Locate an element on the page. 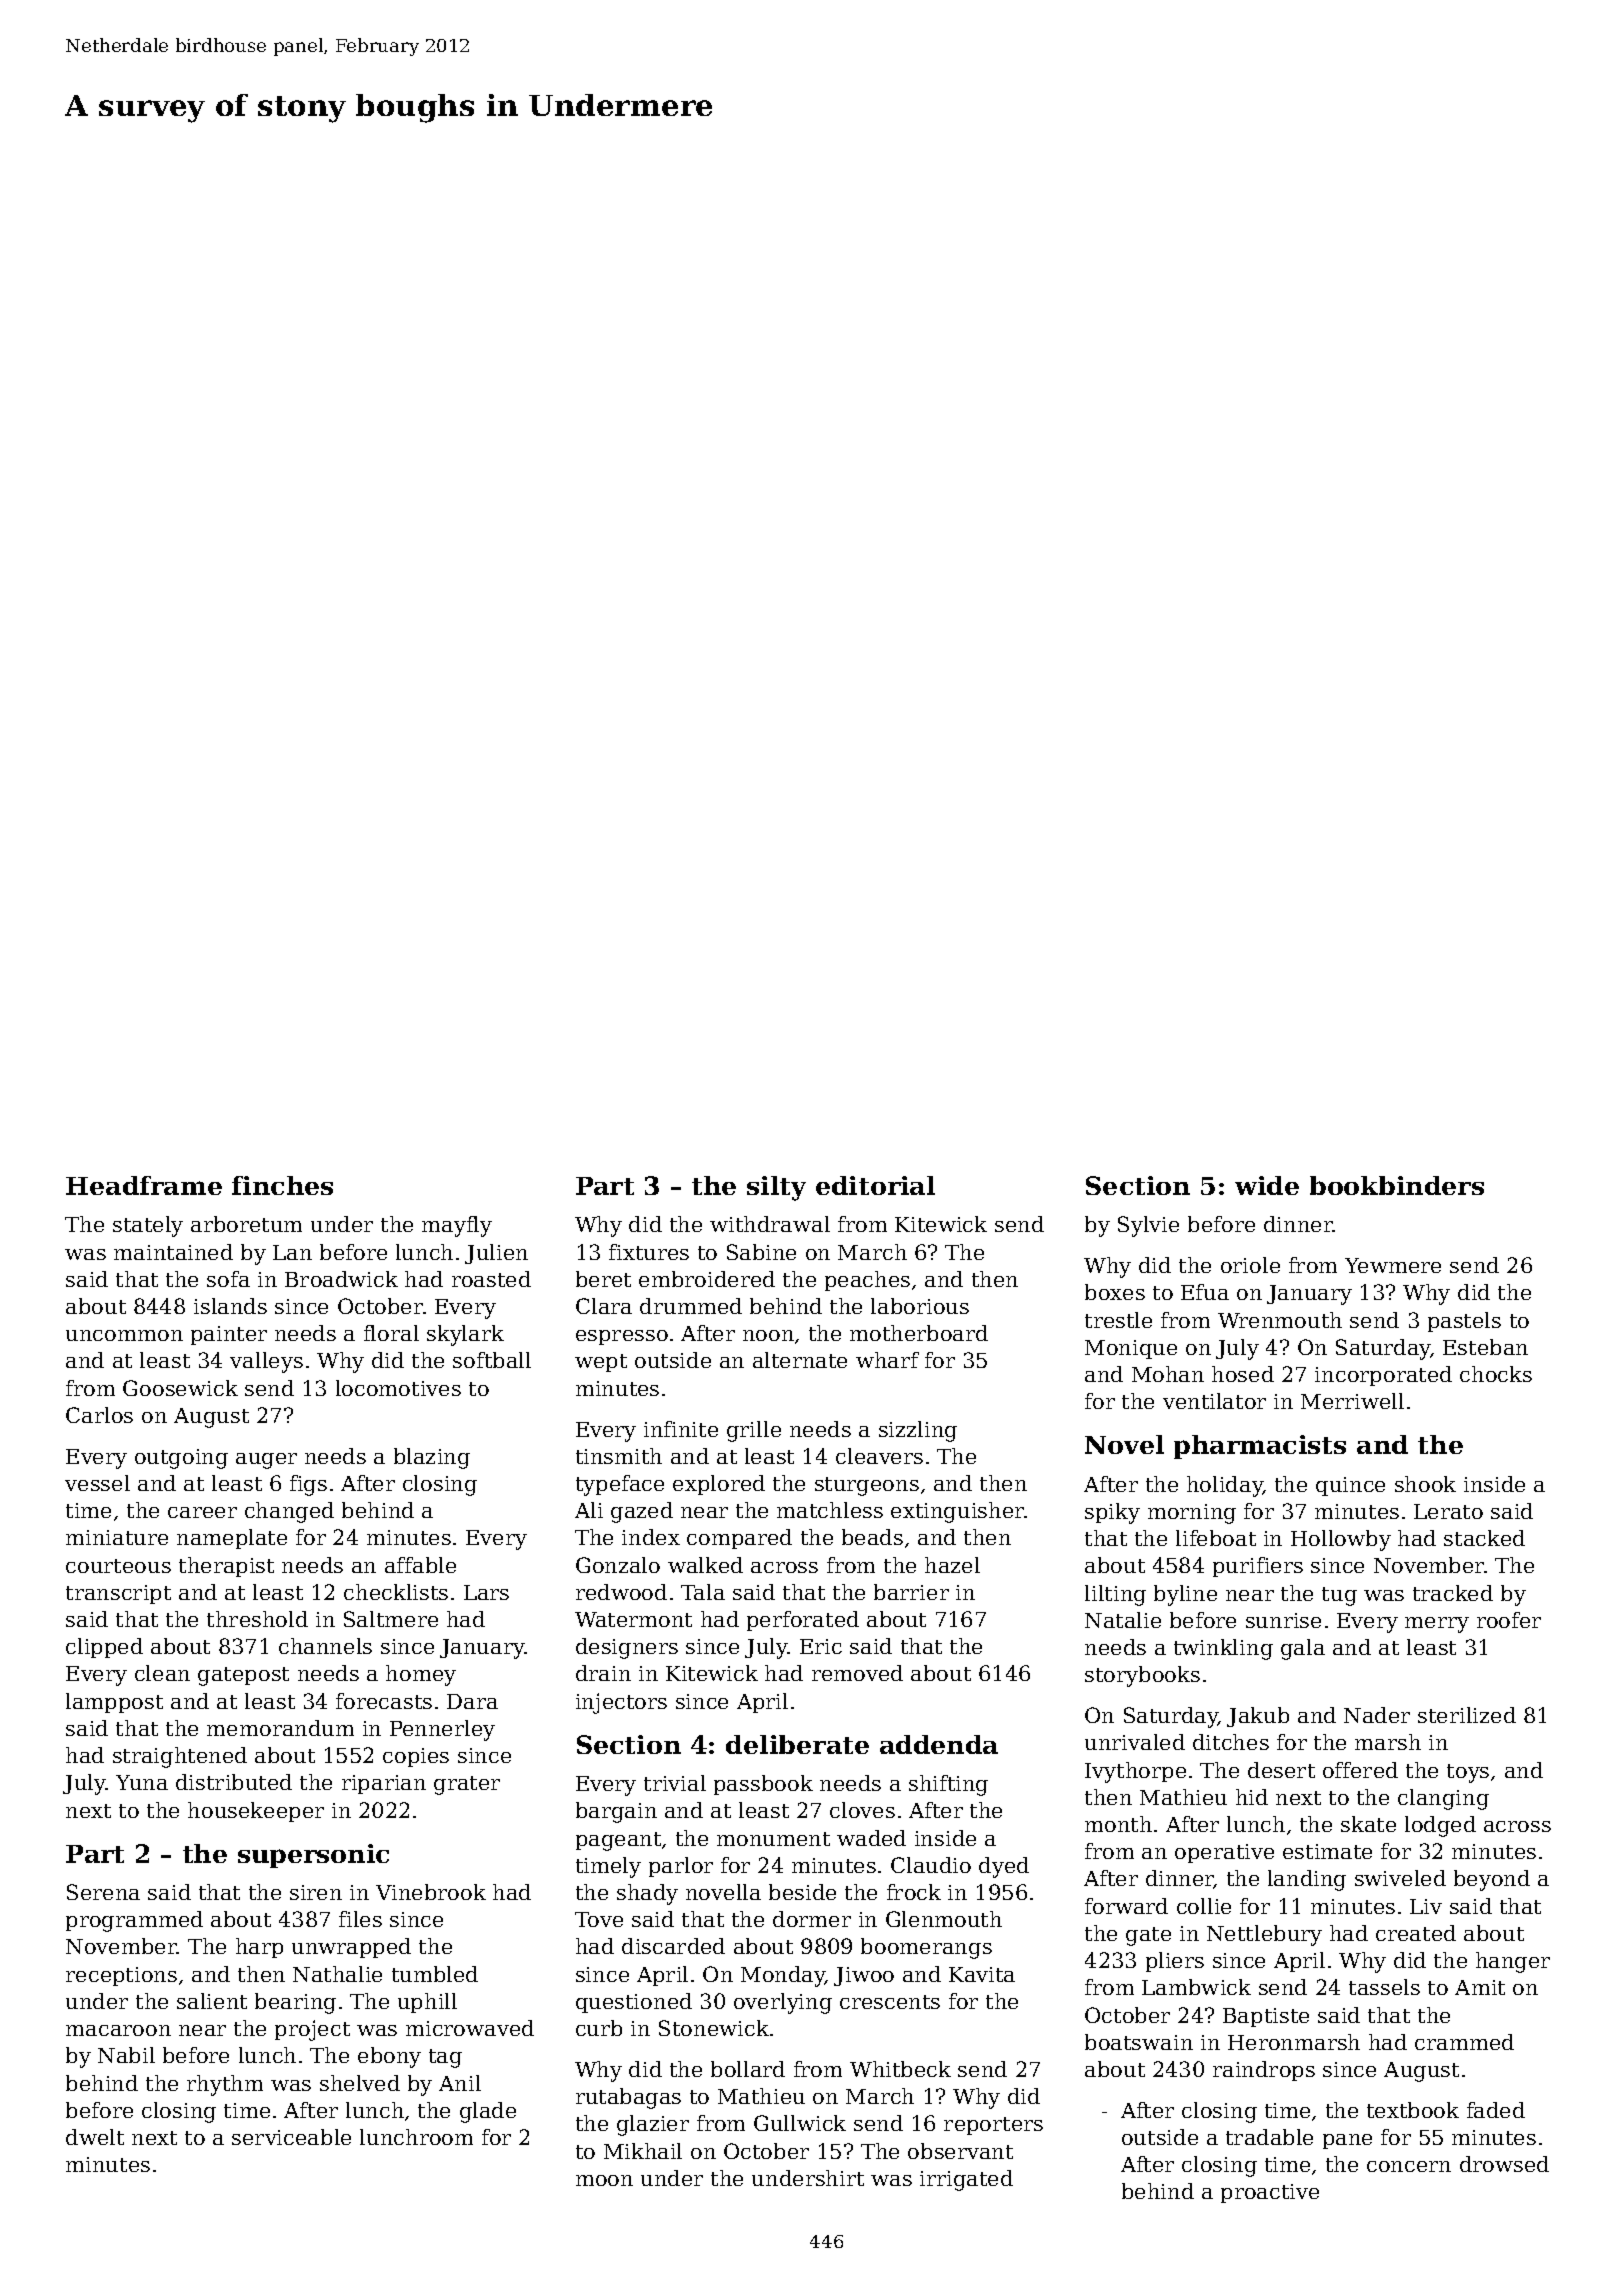  shook is located at coordinates (1425, 1484).
